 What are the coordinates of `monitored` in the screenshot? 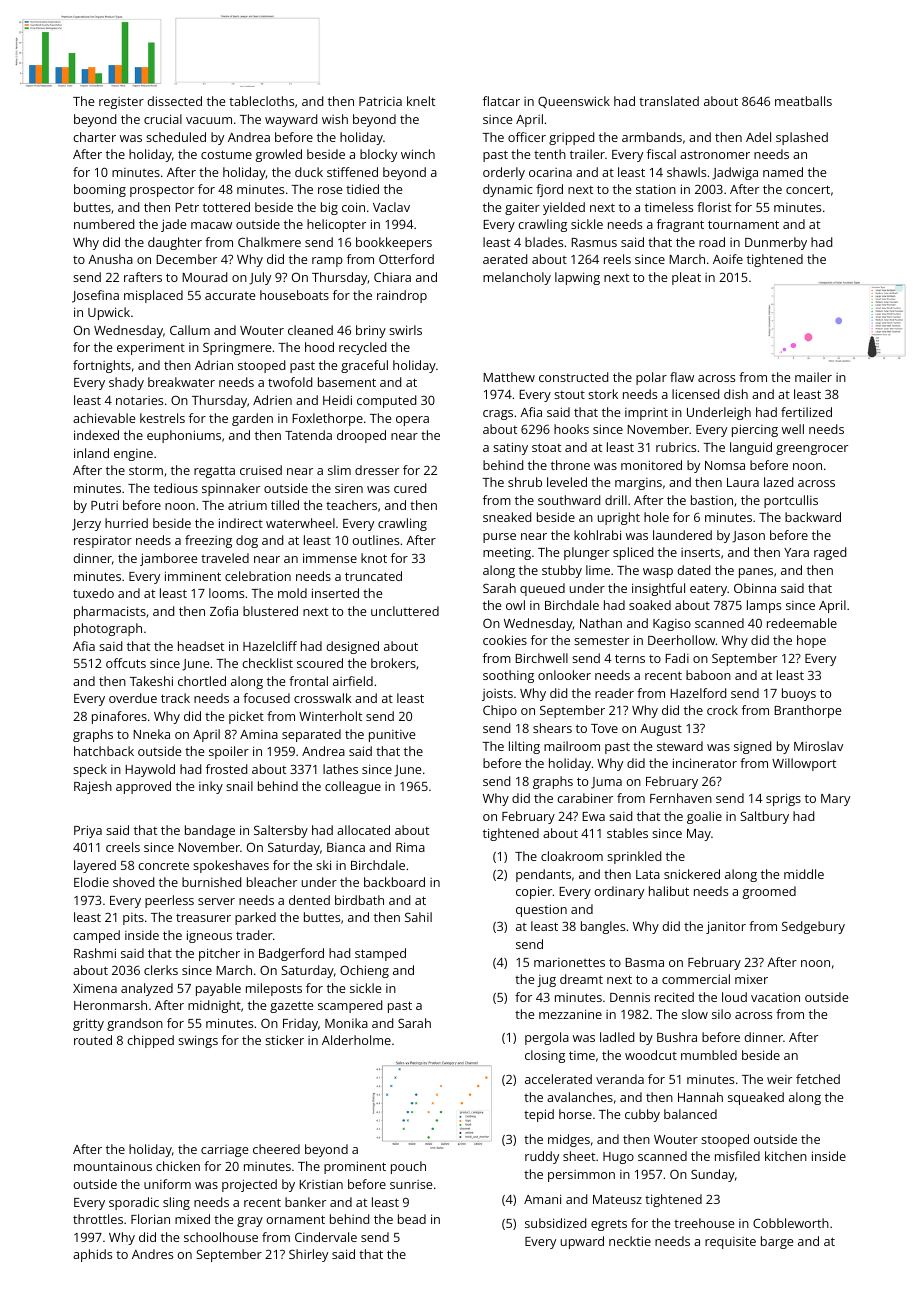 It's located at (651, 465).
